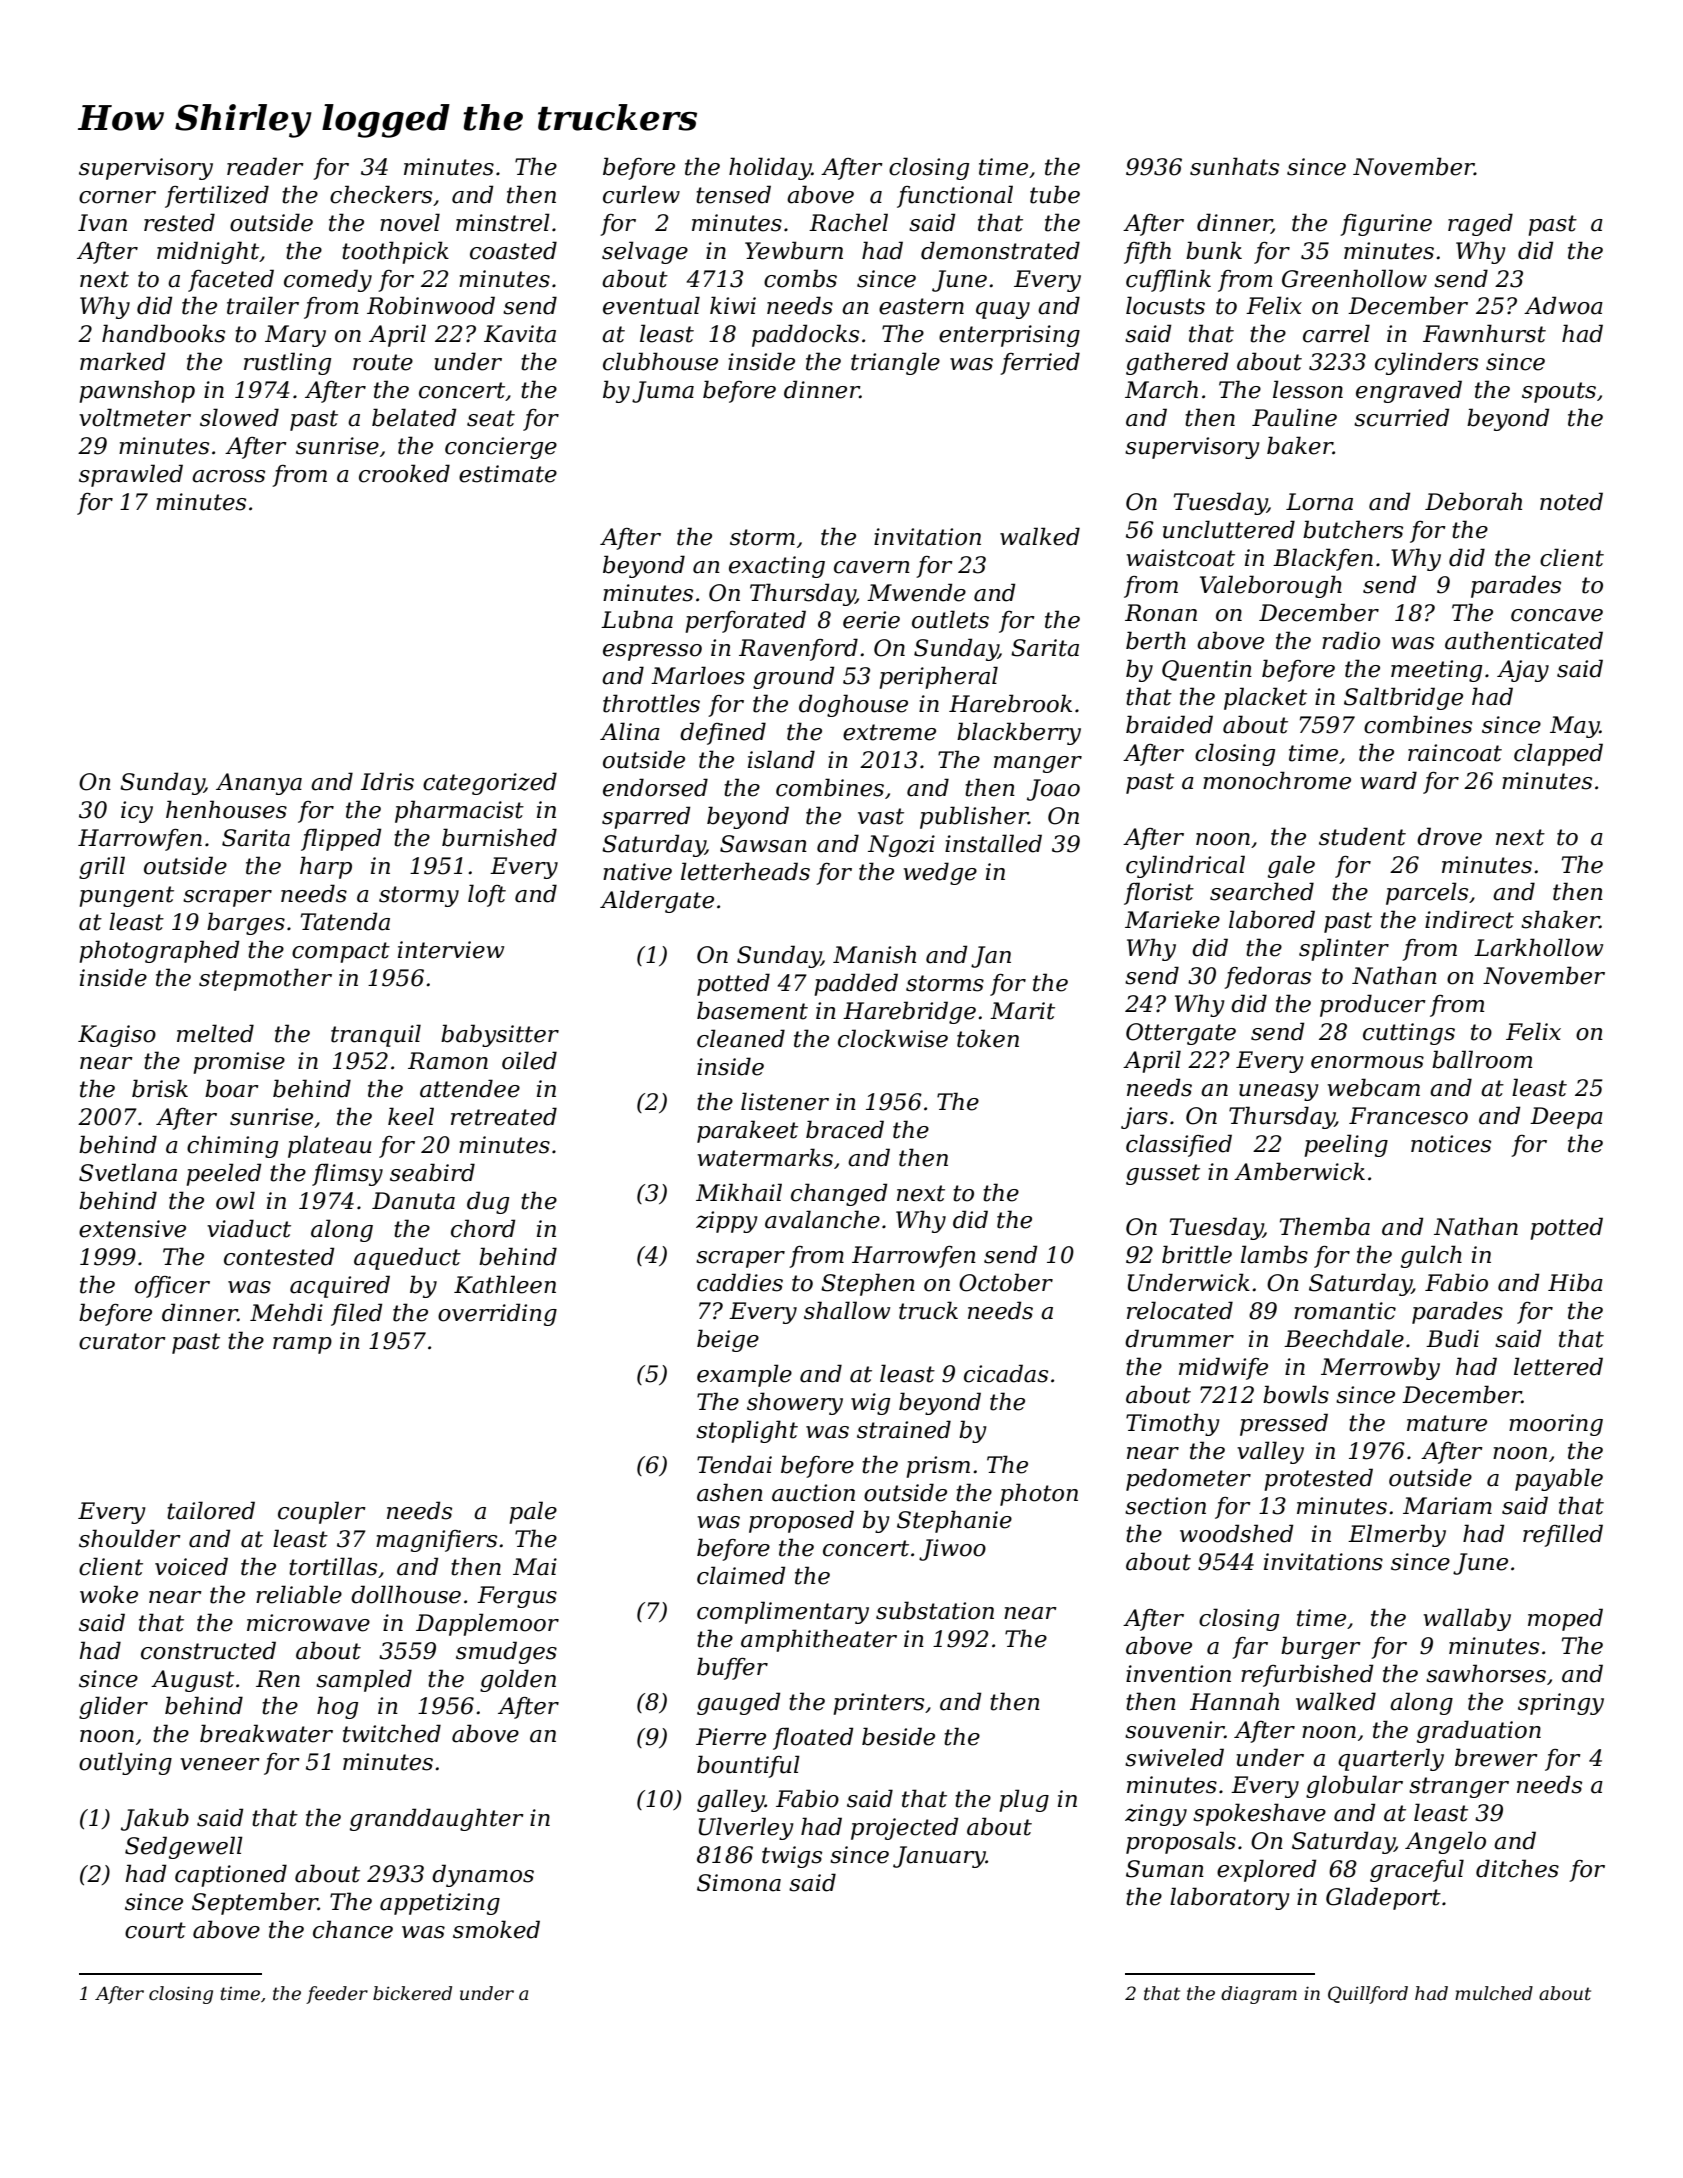 Image resolution: width=1683 pixels, height=2178 pixels. I want to click on installed, so click(993, 843).
